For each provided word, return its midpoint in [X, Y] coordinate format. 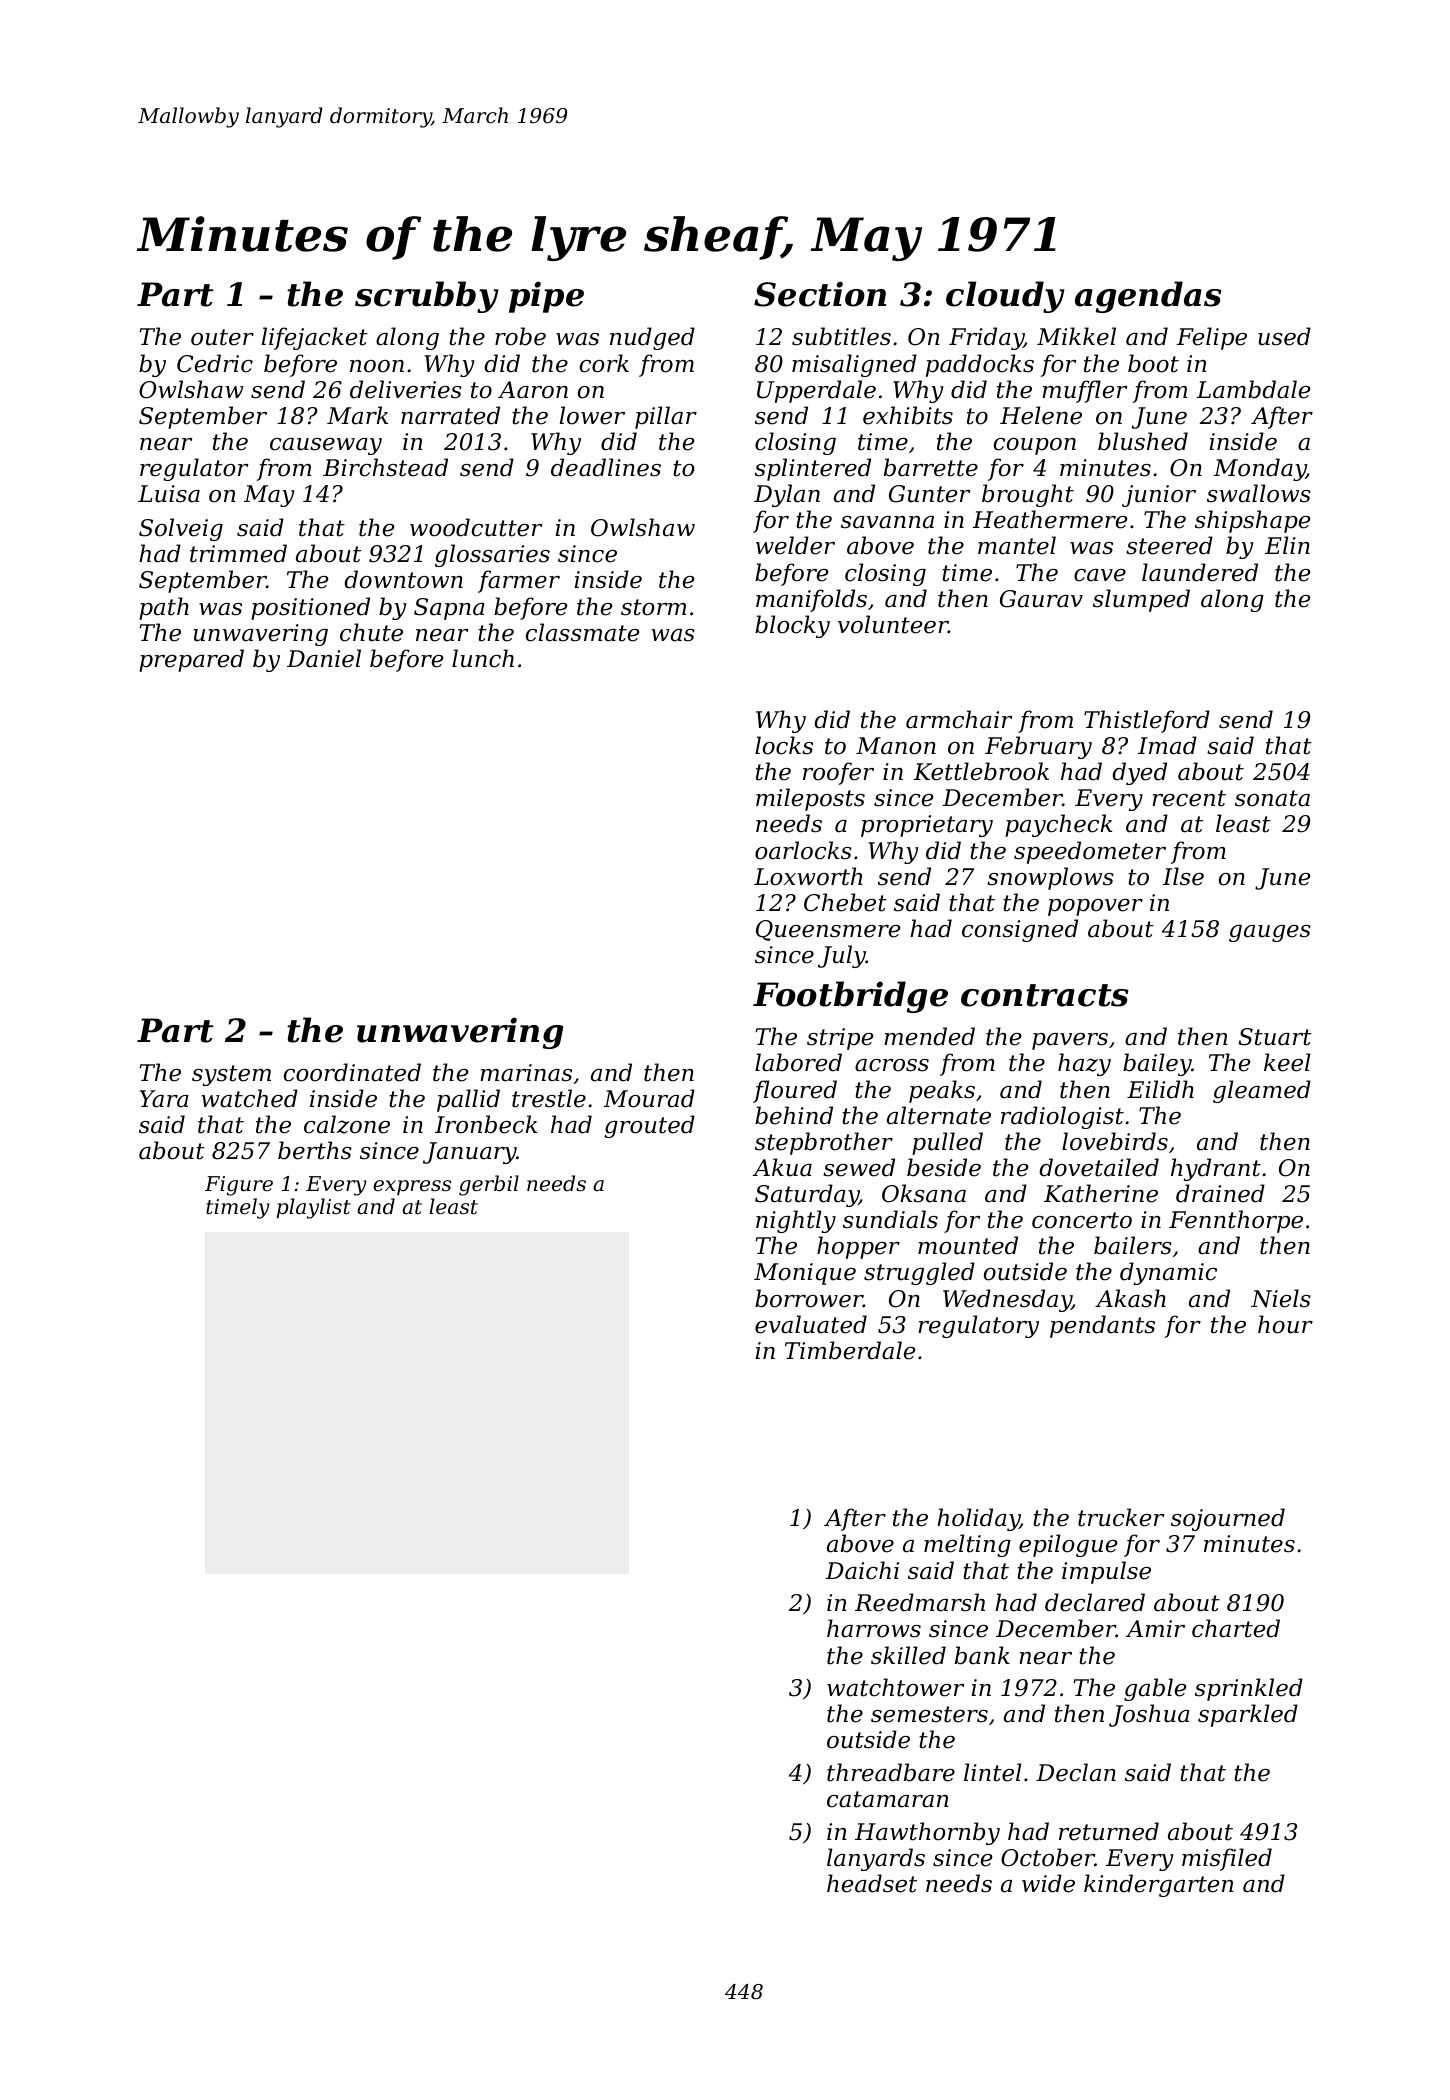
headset [872, 1883]
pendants [1102, 1326]
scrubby [427, 297]
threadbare [891, 1772]
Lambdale [1253, 389]
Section [820, 294]
